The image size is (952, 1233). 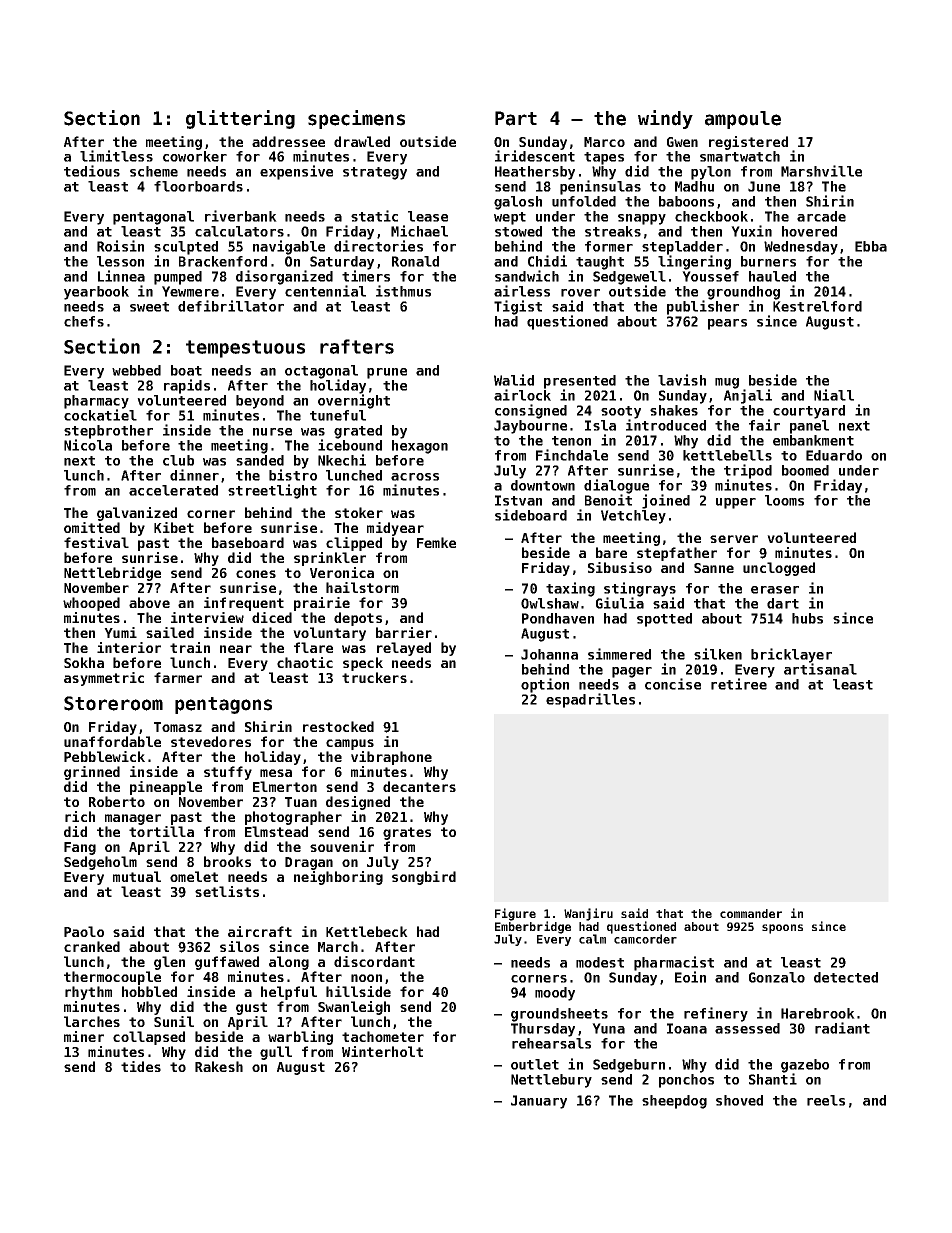 I want to click on stepladder, so click(x=682, y=248).
